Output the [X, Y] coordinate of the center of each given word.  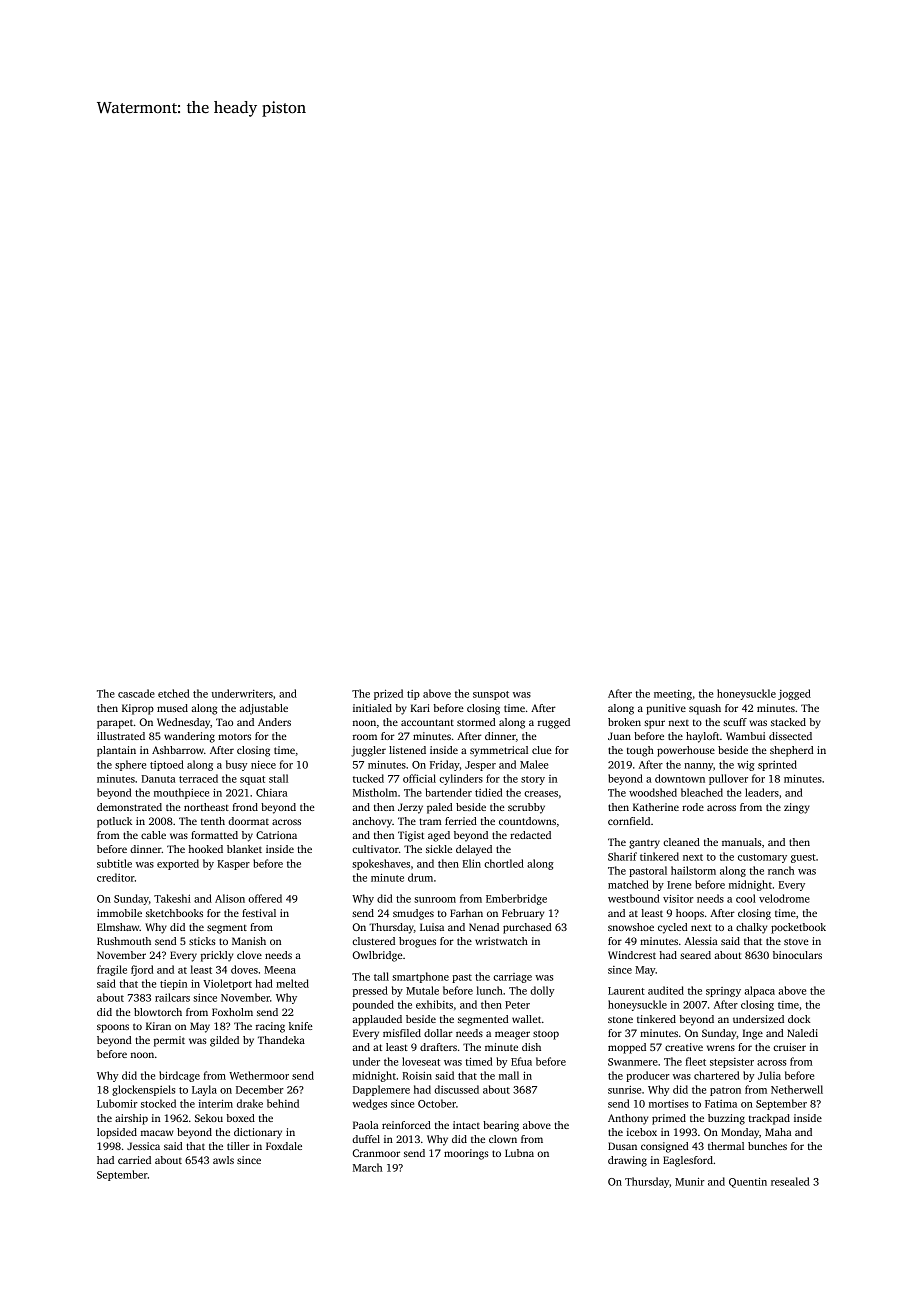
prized [388, 694]
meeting [673, 695]
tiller [238, 1146]
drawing [627, 1161]
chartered [717, 1075]
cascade [136, 693]
